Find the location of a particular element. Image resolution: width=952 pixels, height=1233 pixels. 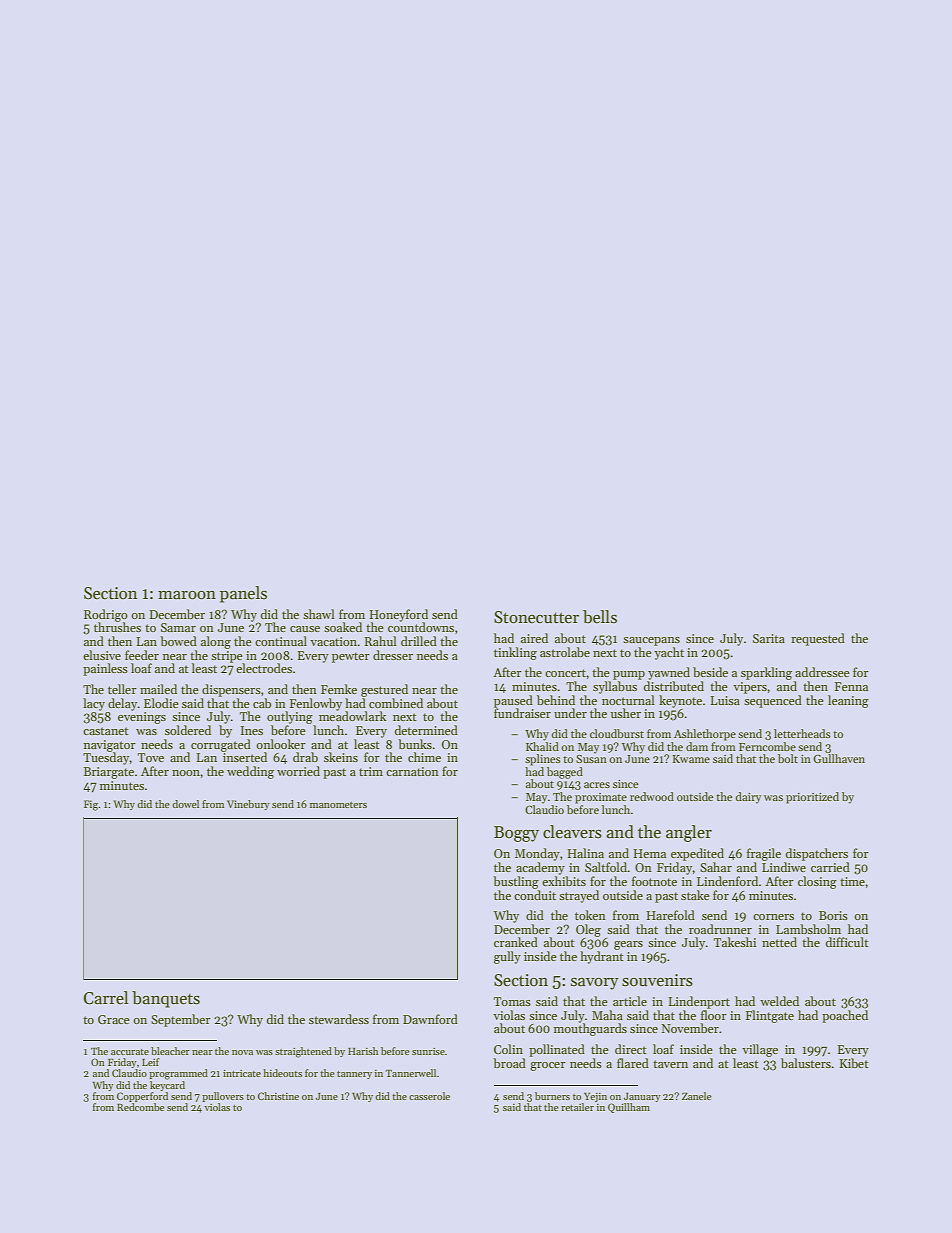

Fig is located at coordinates (91, 805).
